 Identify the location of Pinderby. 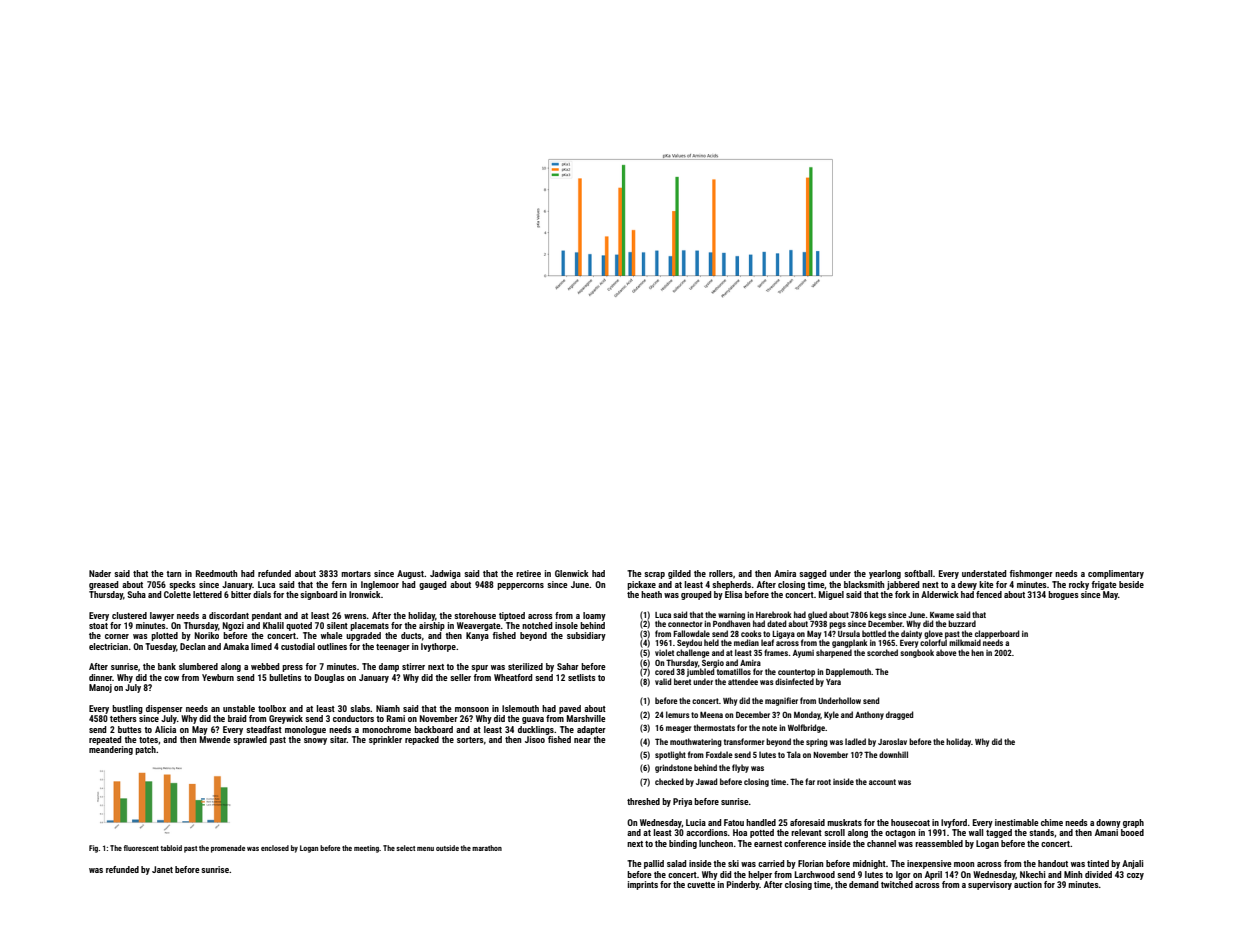
(743, 885).
